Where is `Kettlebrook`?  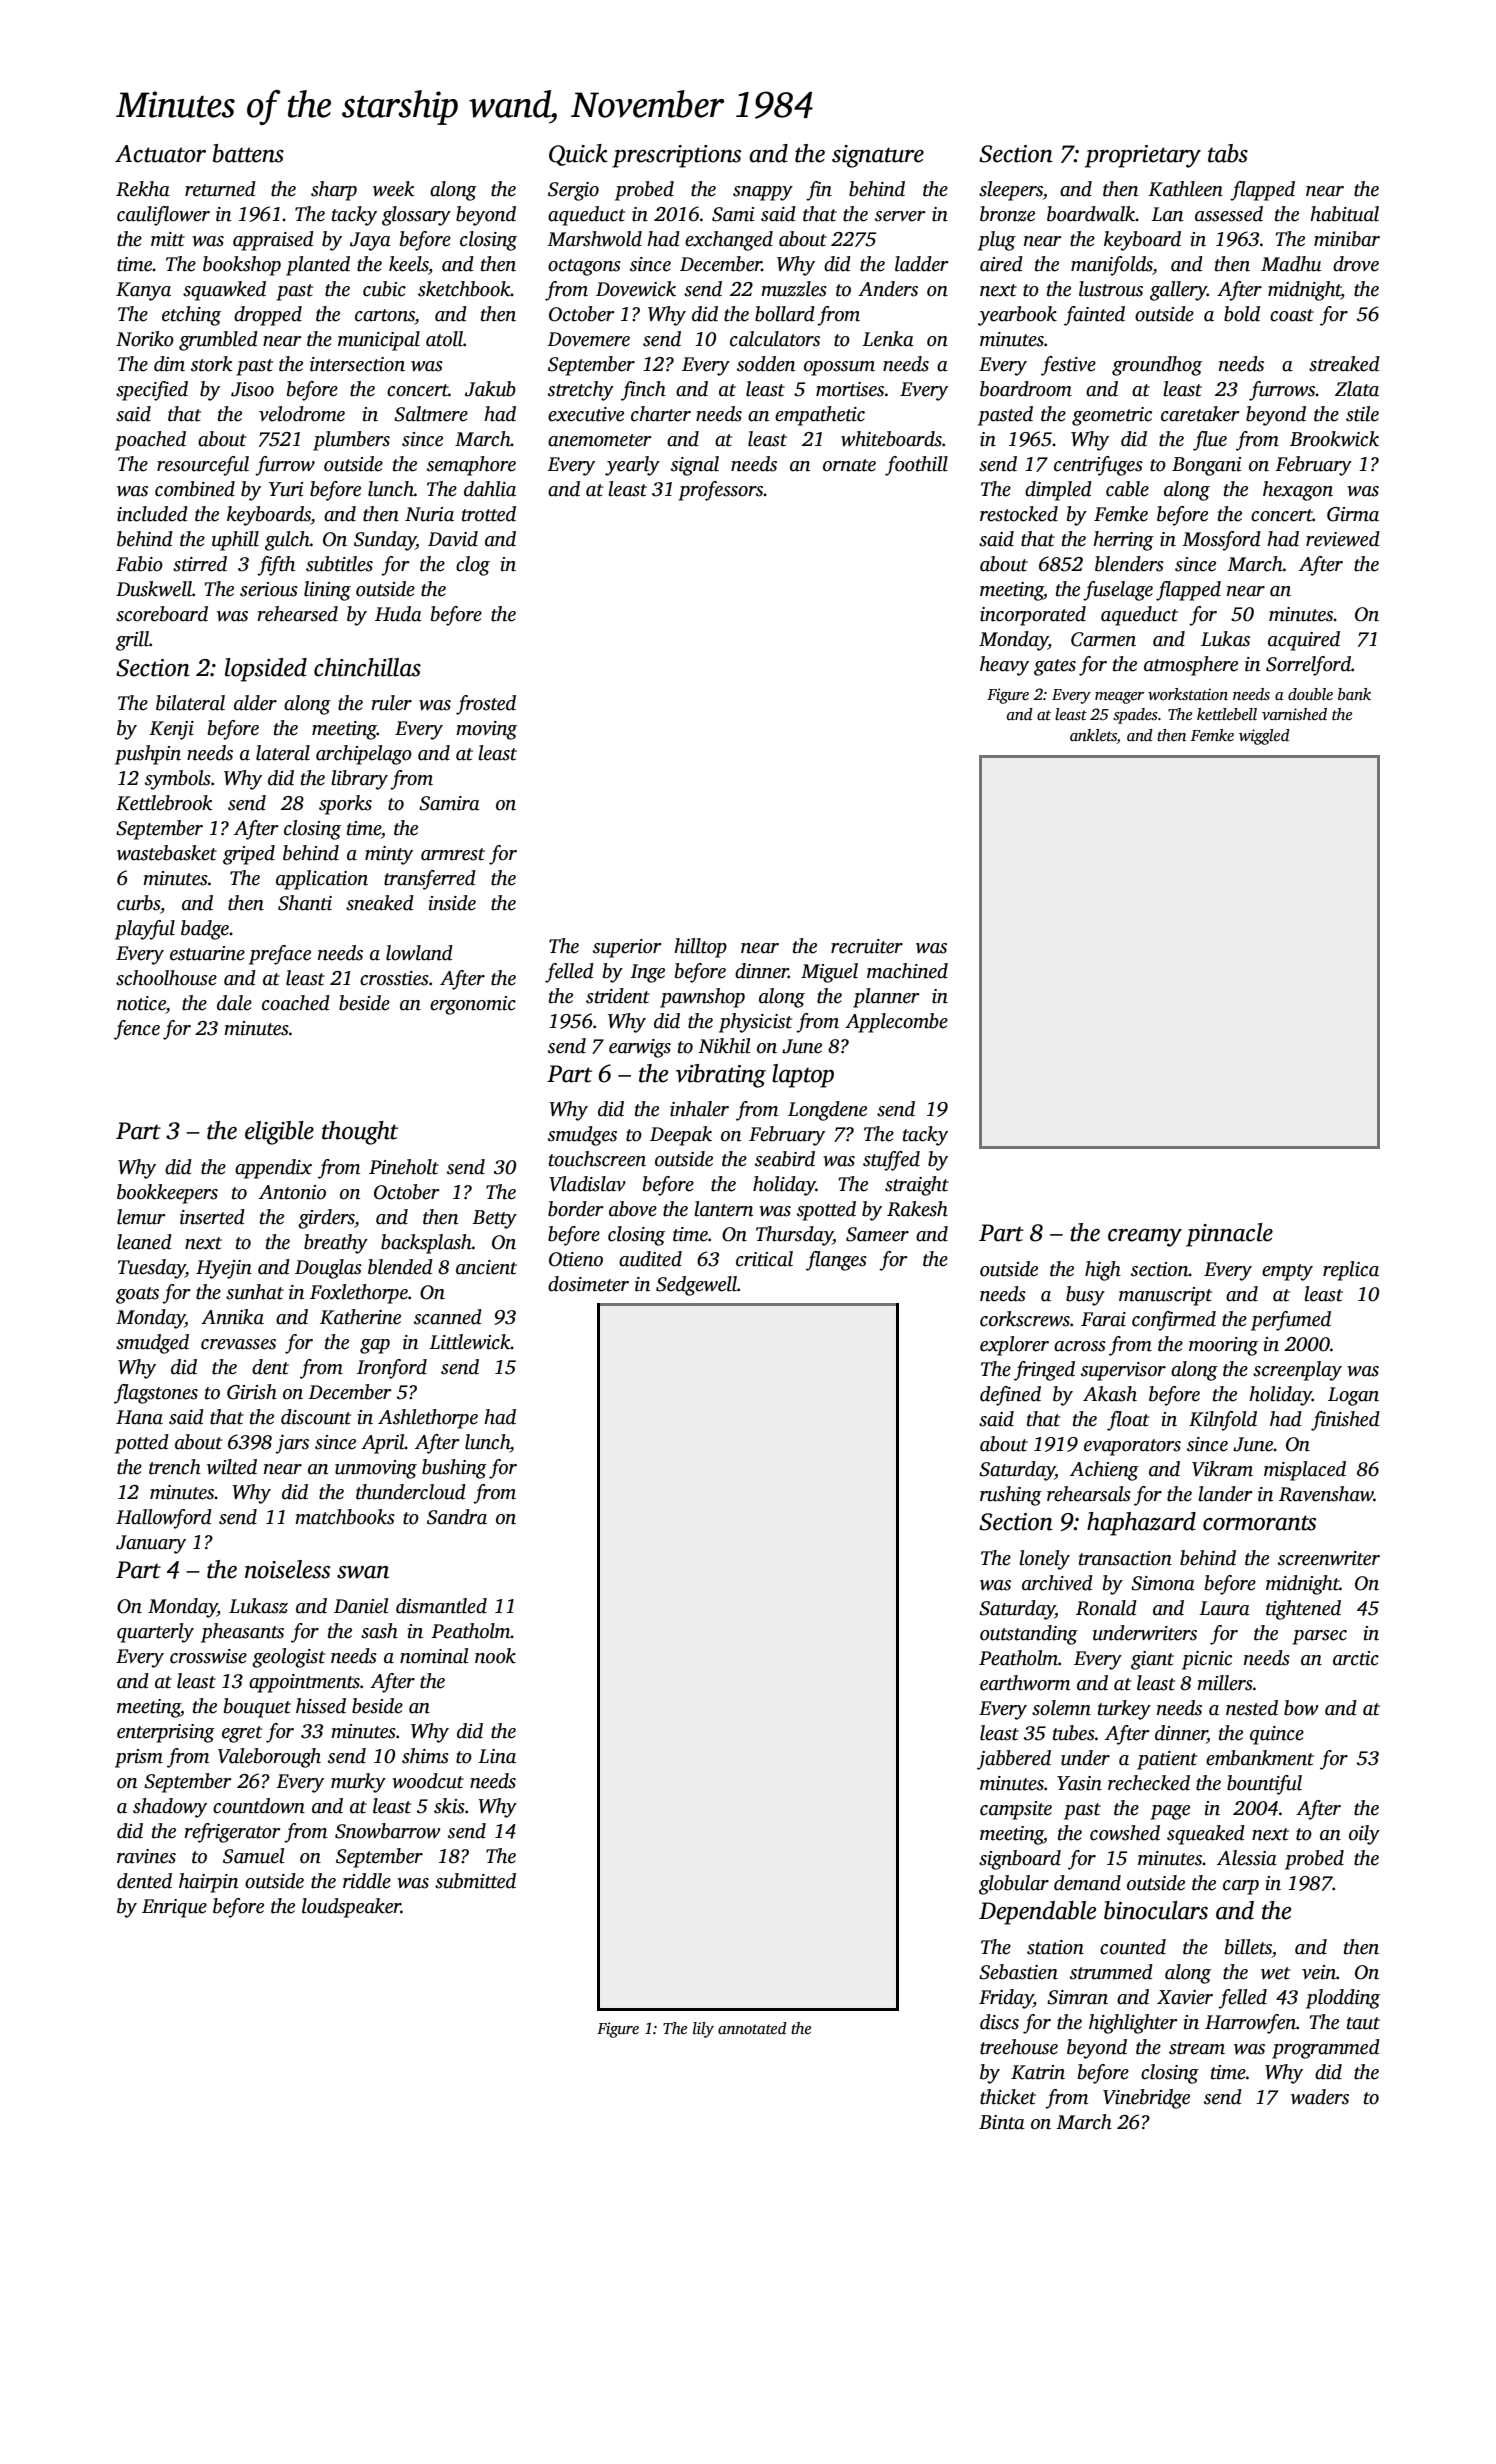
Kettlebrook is located at coordinates (164, 803).
